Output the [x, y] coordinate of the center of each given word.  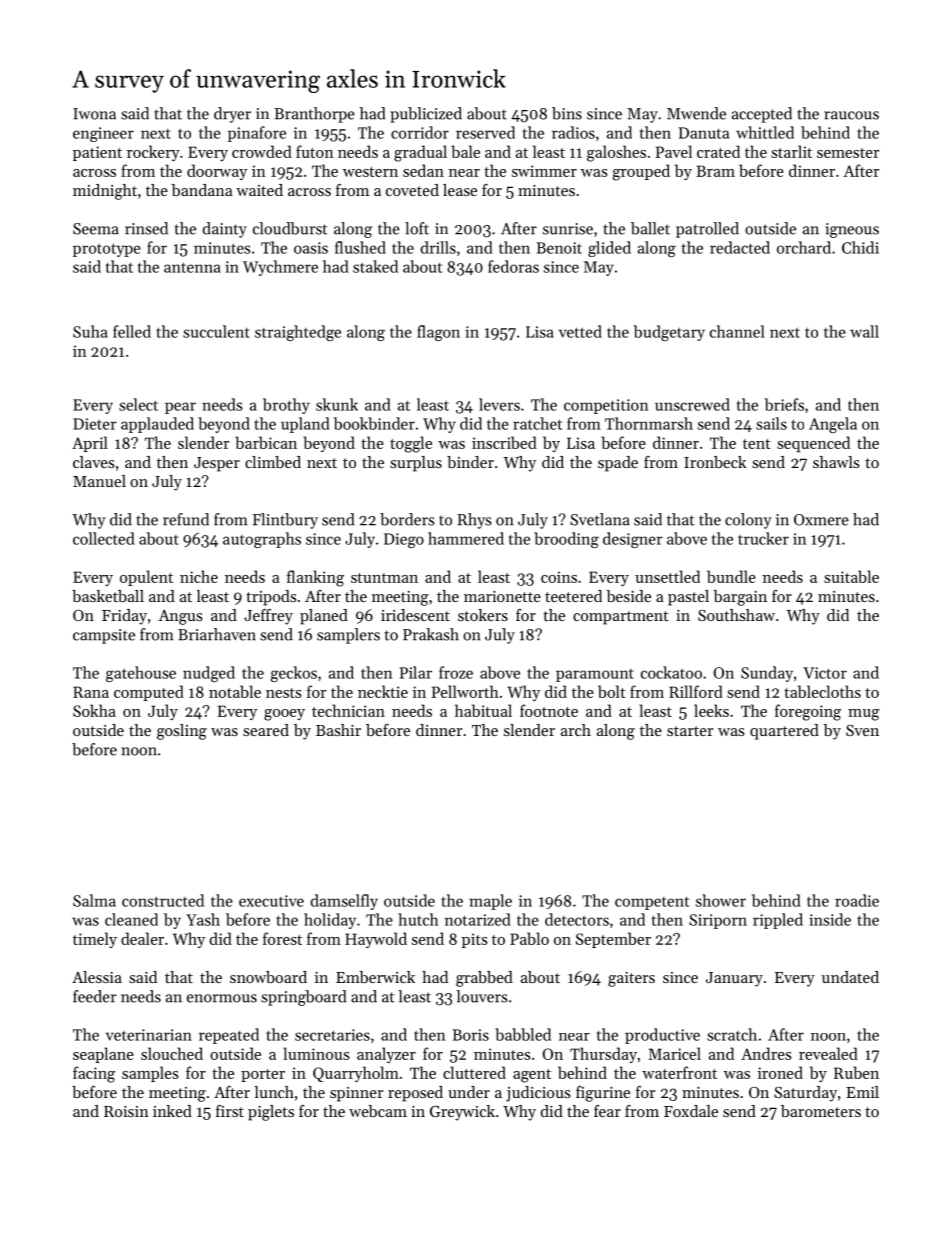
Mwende [696, 113]
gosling [182, 732]
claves [94, 462]
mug [864, 715]
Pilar [416, 672]
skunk [337, 404]
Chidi [860, 247]
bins [567, 113]
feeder [95, 996]
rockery [153, 153]
